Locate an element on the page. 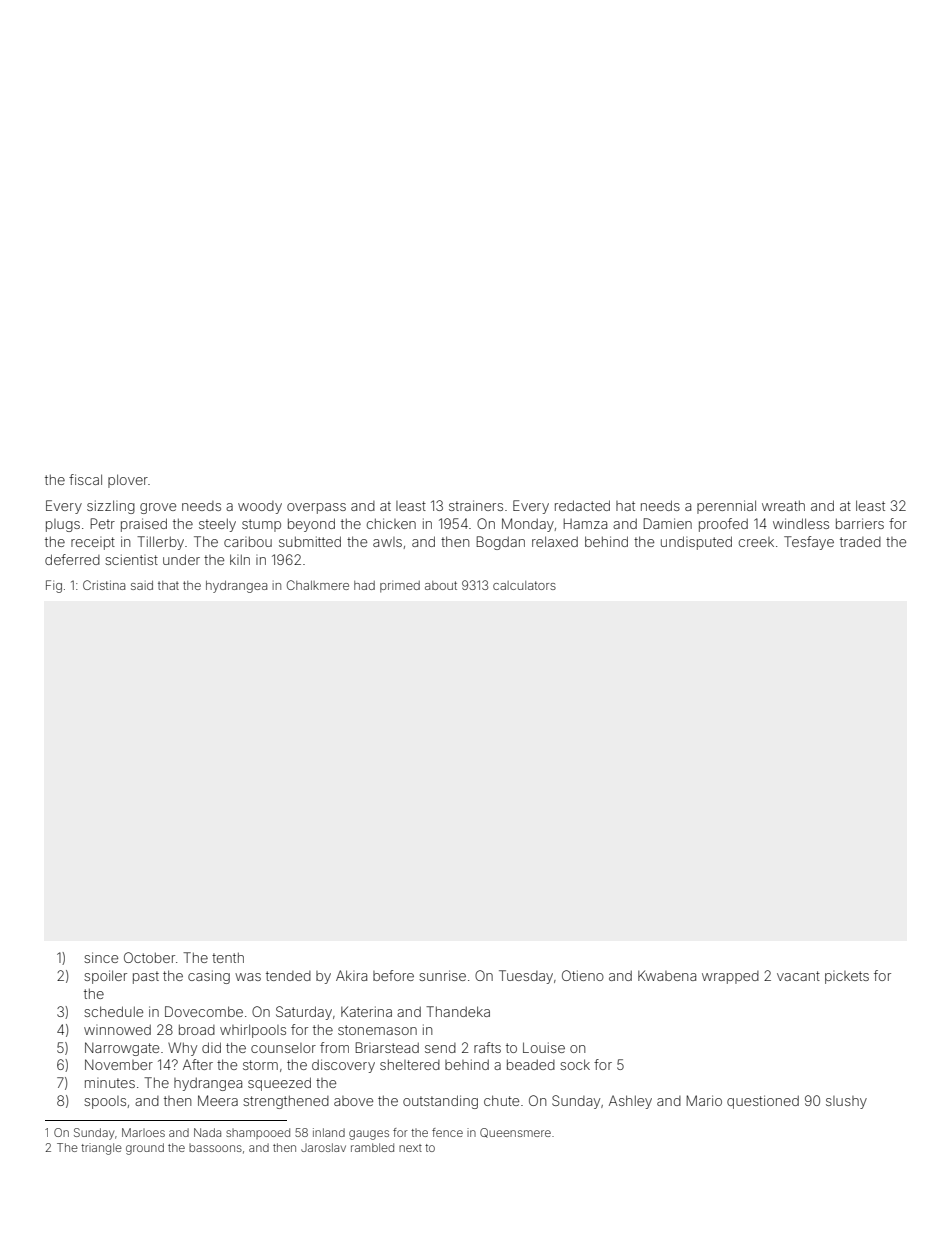  plover is located at coordinates (128, 481).
